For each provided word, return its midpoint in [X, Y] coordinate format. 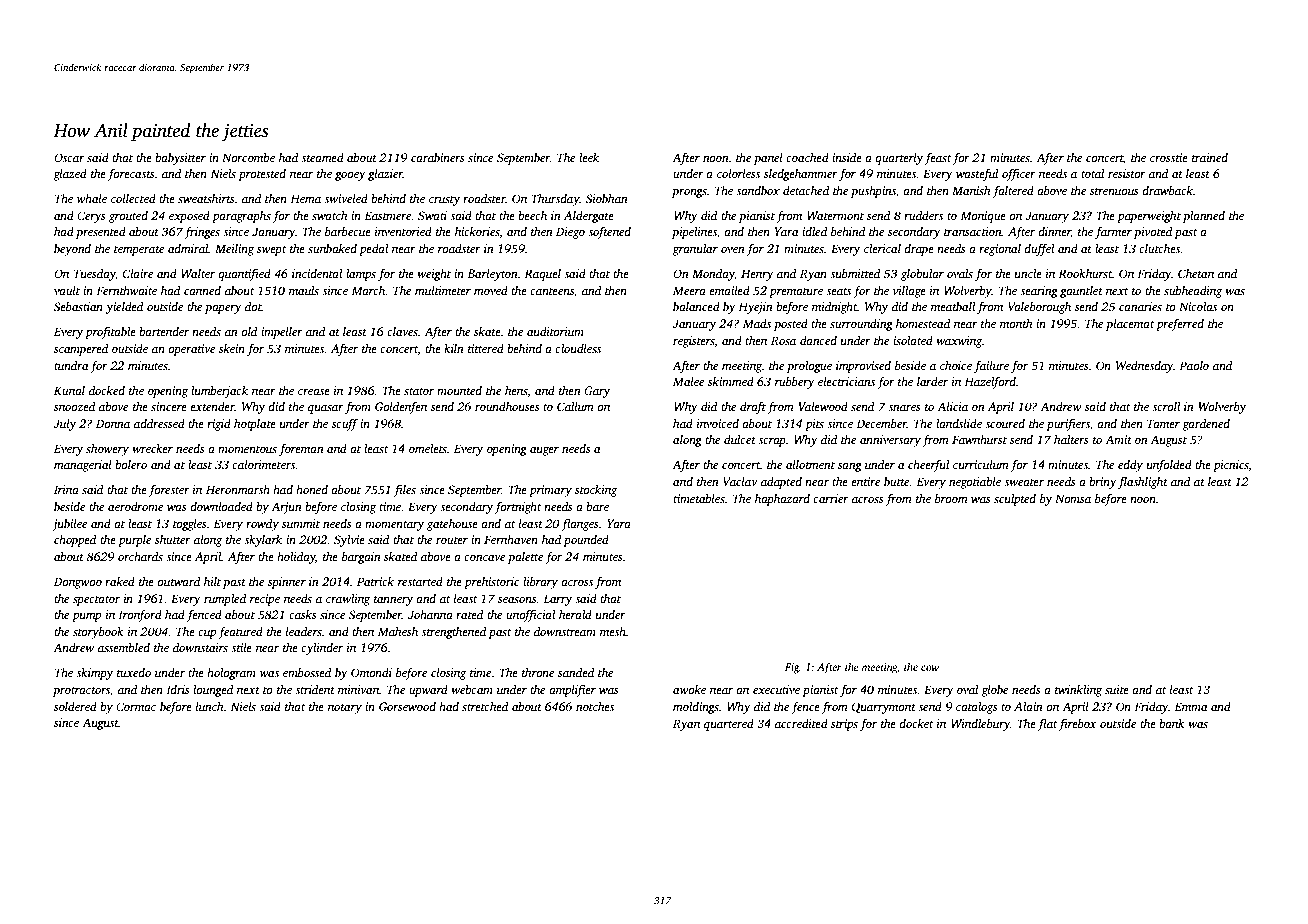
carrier [831, 498]
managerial [83, 466]
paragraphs [241, 217]
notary [345, 709]
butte [897, 481]
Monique [983, 217]
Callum [575, 406]
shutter [173, 539]
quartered [729, 725]
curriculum [981, 464]
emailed [729, 290]
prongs [689, 193]
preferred [1180, 324]
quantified [244, 274]
